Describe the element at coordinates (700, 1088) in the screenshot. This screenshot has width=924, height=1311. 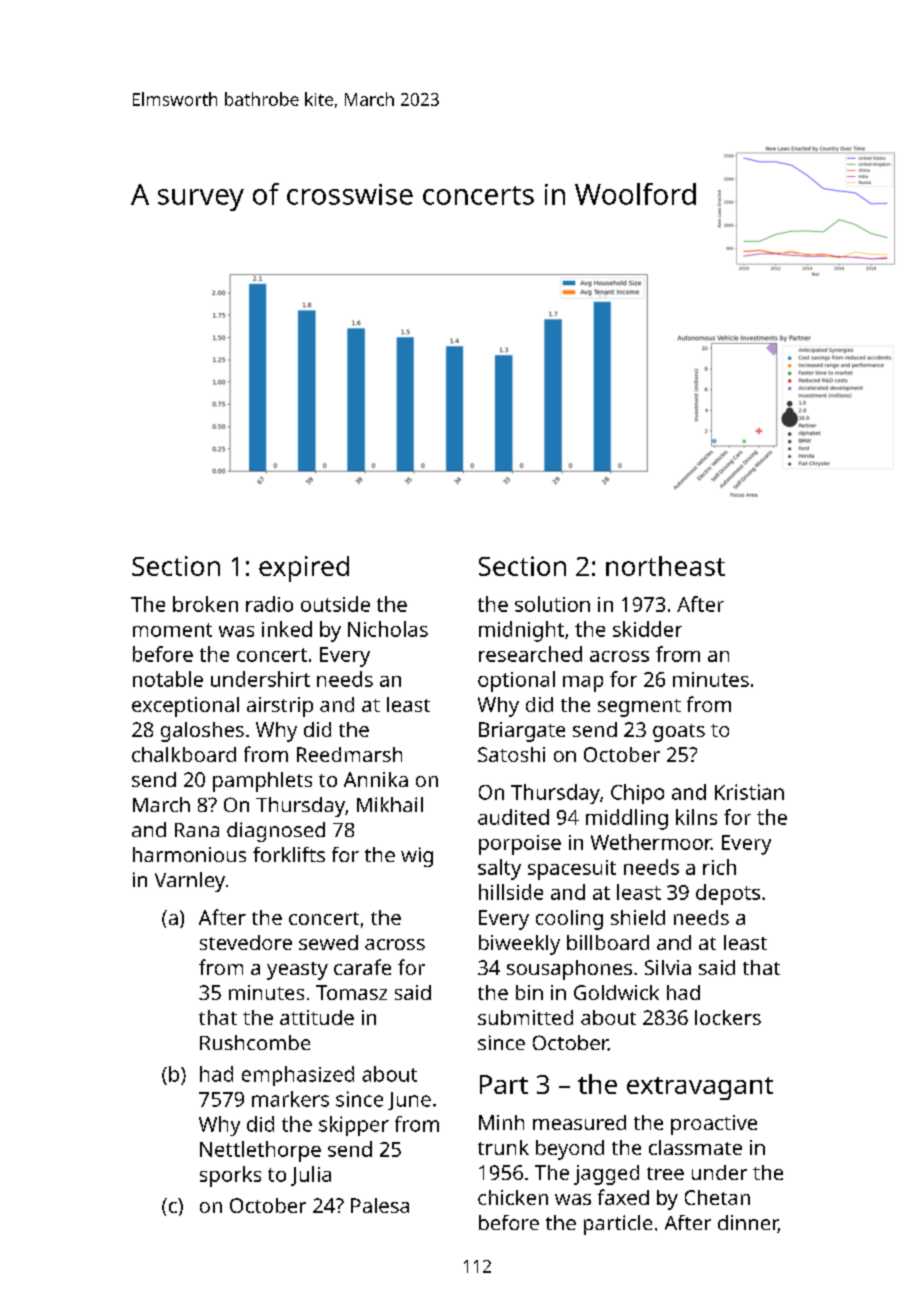
I see `extravagant` at that location.
